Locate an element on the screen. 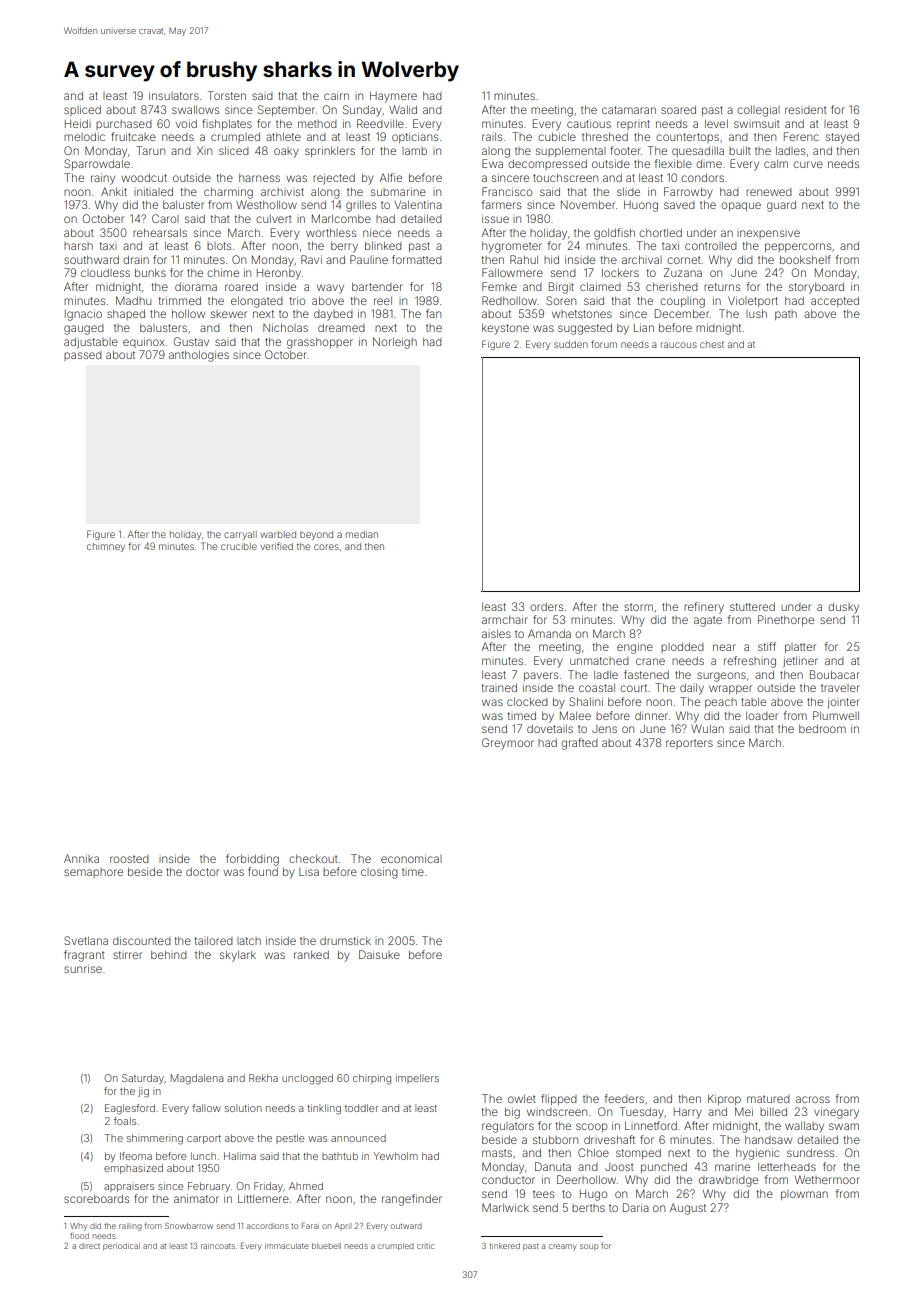  initialed is located at coordinates (153, 191).
